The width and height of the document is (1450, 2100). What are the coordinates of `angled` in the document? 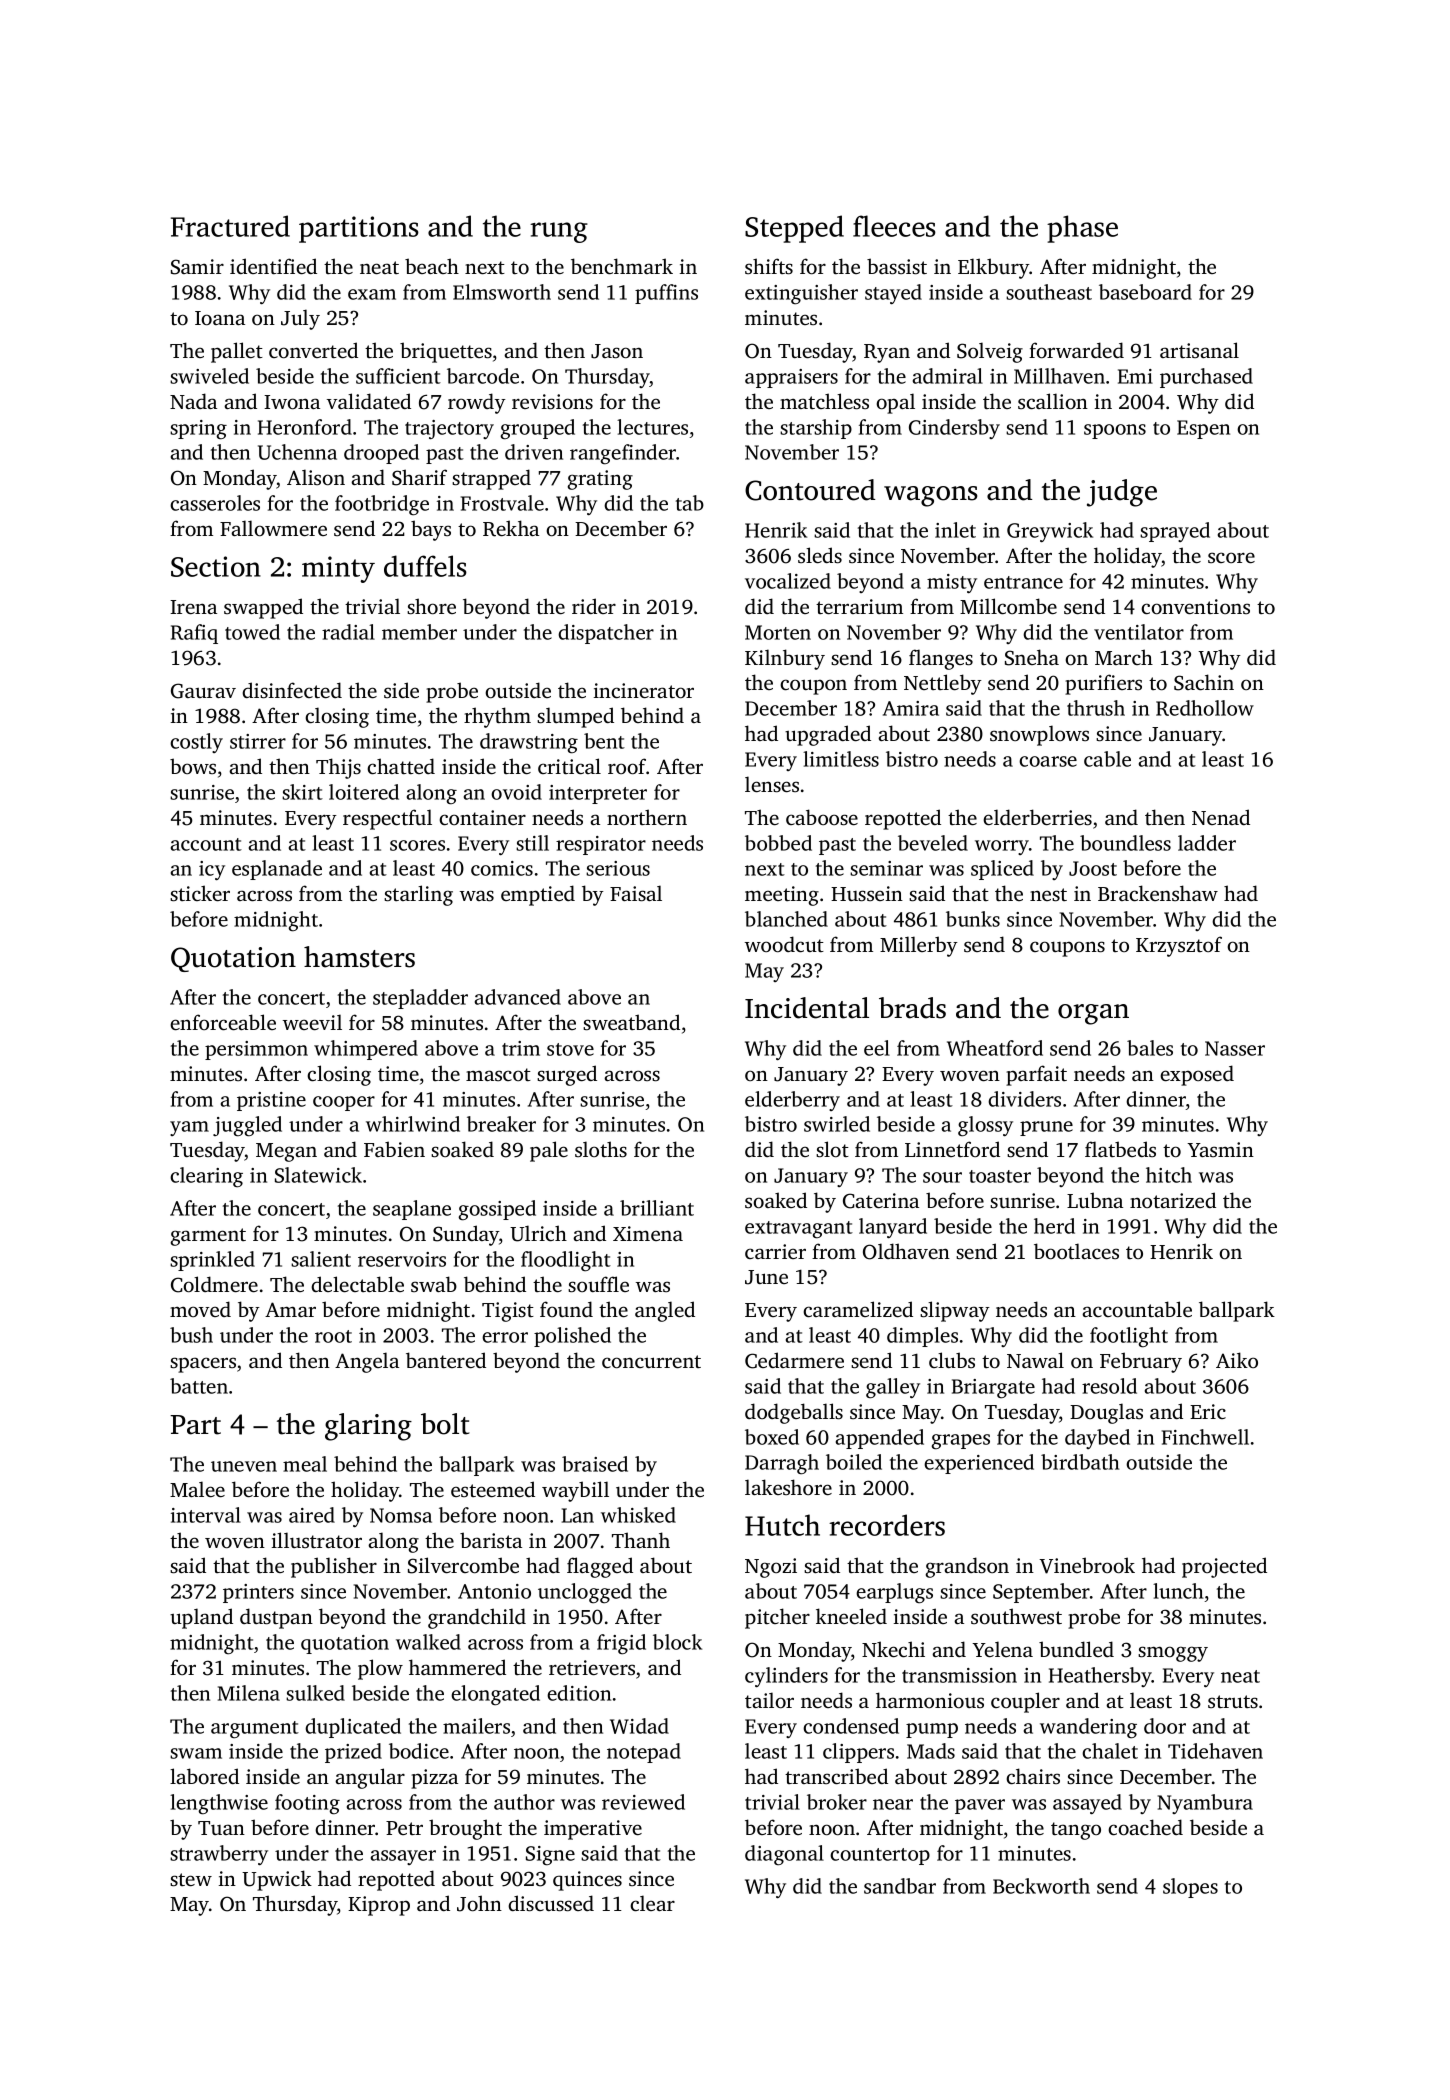 It's located at (665, 1311).
